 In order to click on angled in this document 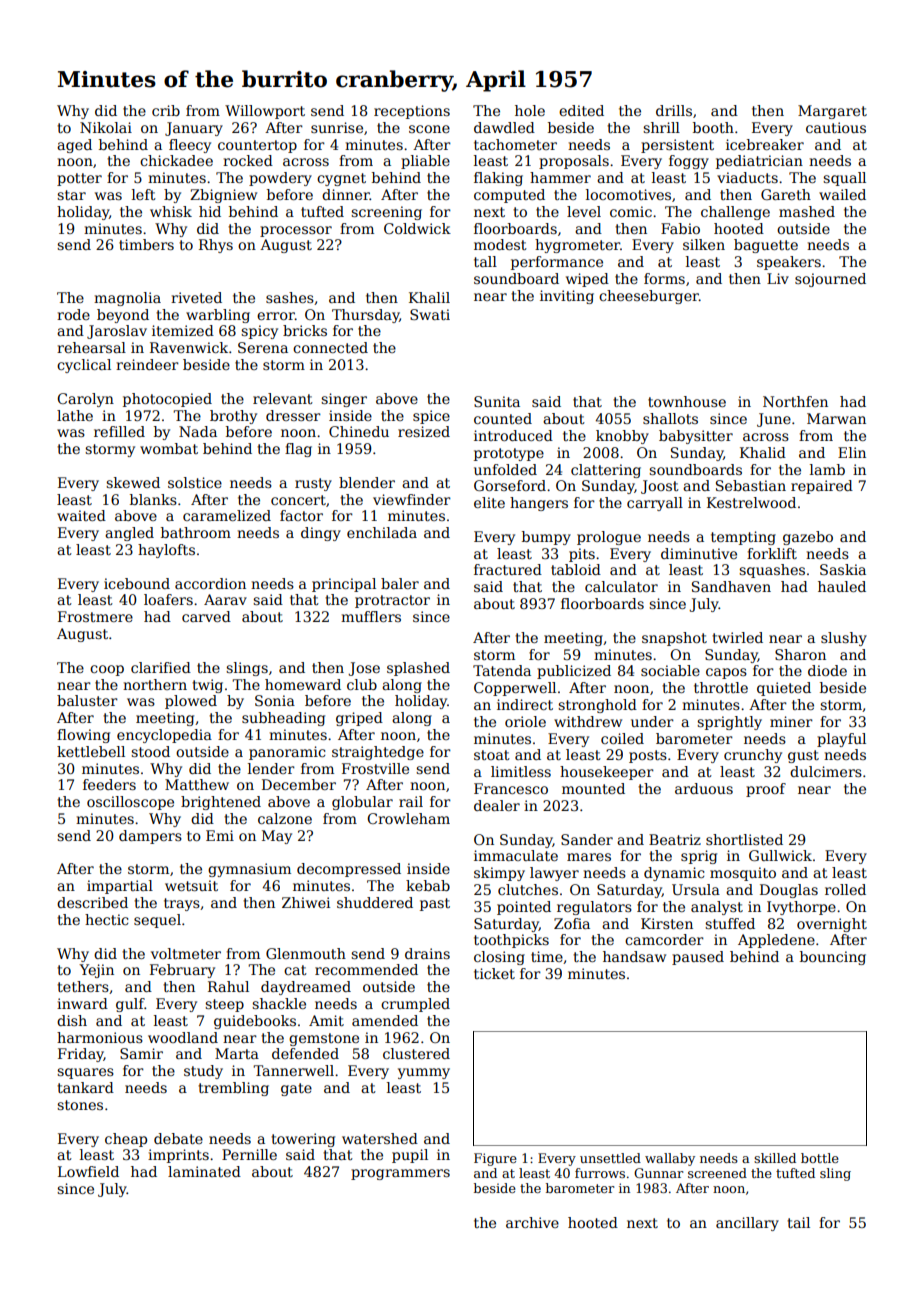, I will do `click(129, 534)`.
